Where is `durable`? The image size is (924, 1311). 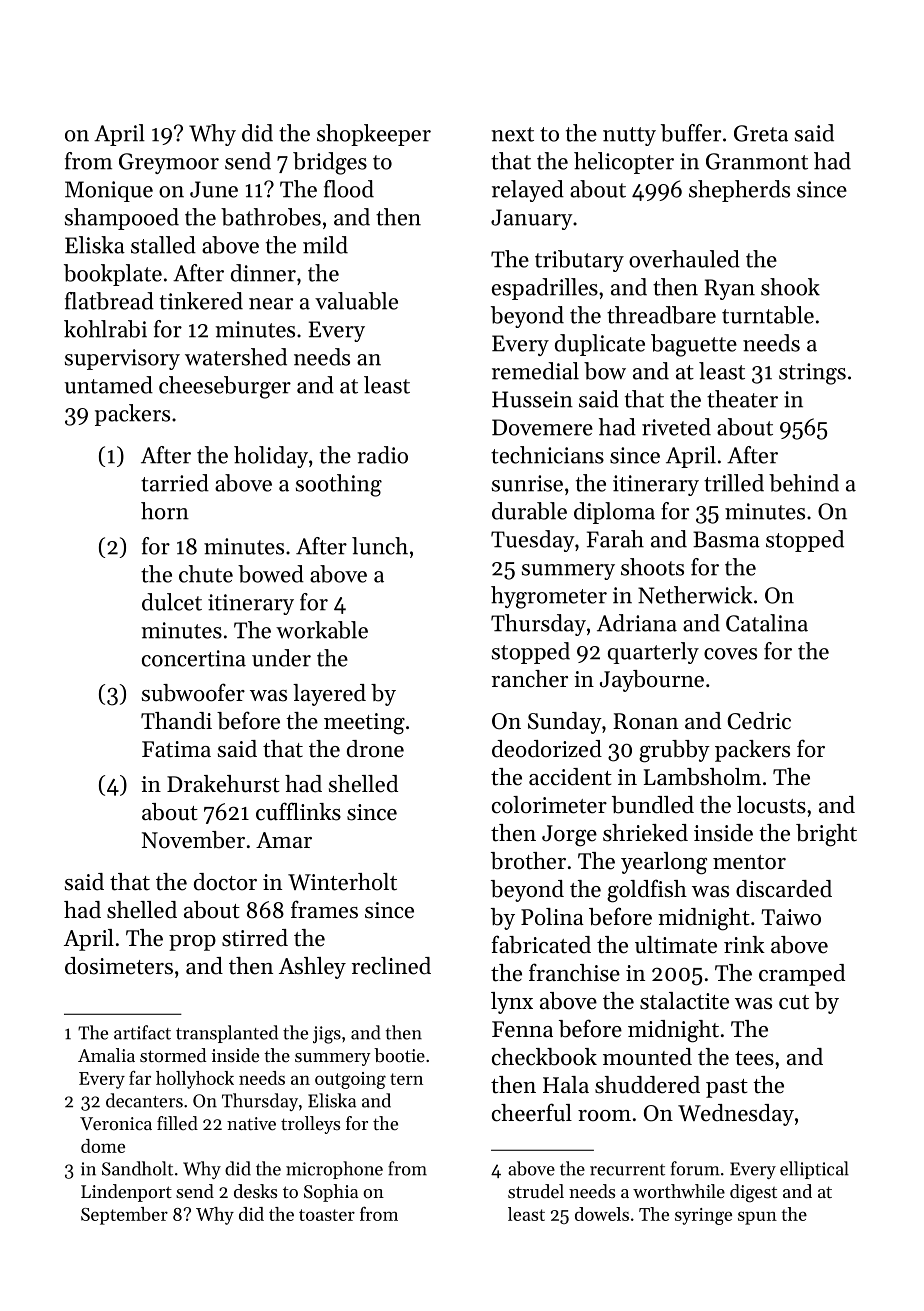
durable is located at coordinates (529, 511).
